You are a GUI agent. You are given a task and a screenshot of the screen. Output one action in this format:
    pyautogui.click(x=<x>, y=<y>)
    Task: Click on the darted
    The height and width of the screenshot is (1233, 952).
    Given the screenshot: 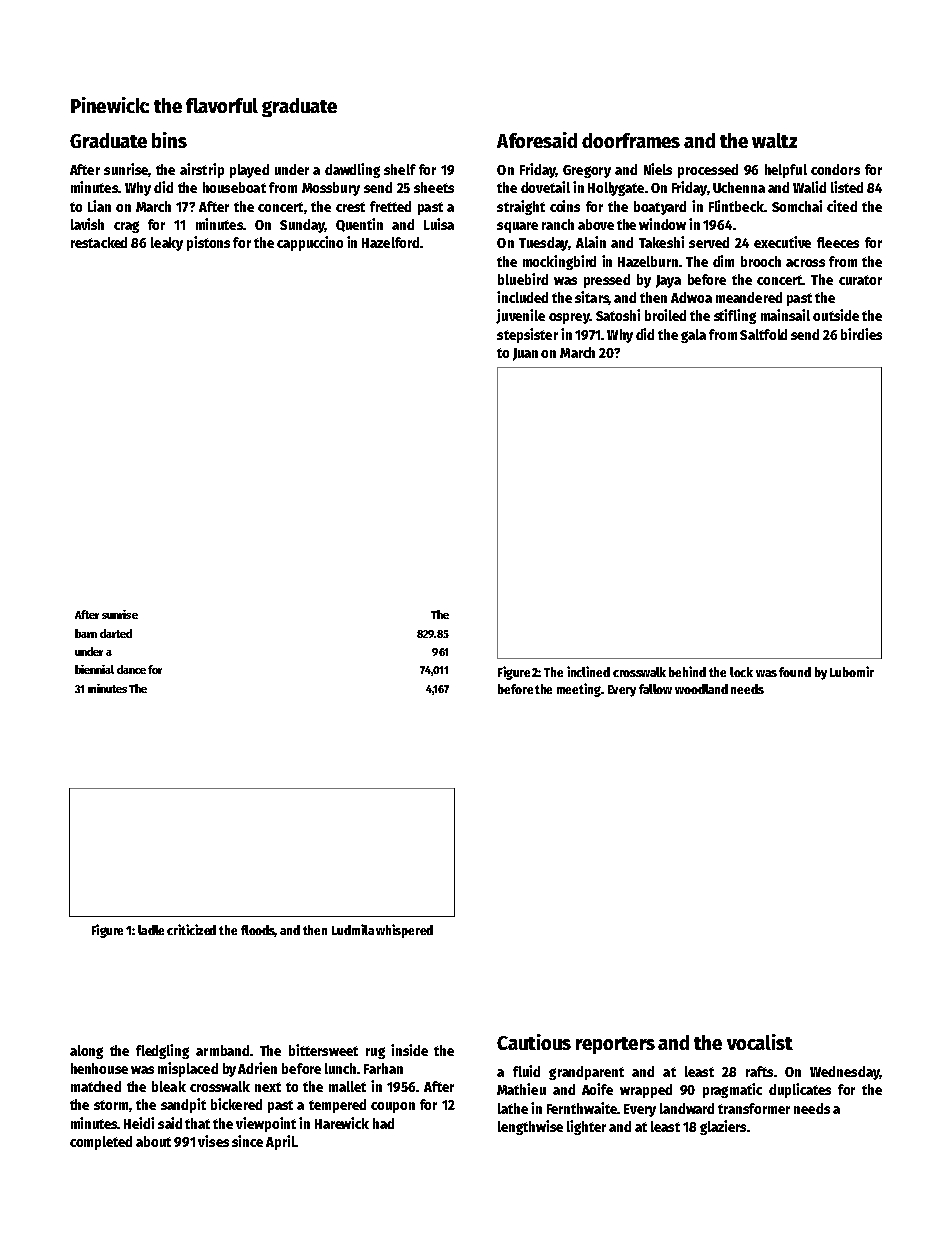 What is the action you would take?
    pyautogui.click(x=116, y=633)
